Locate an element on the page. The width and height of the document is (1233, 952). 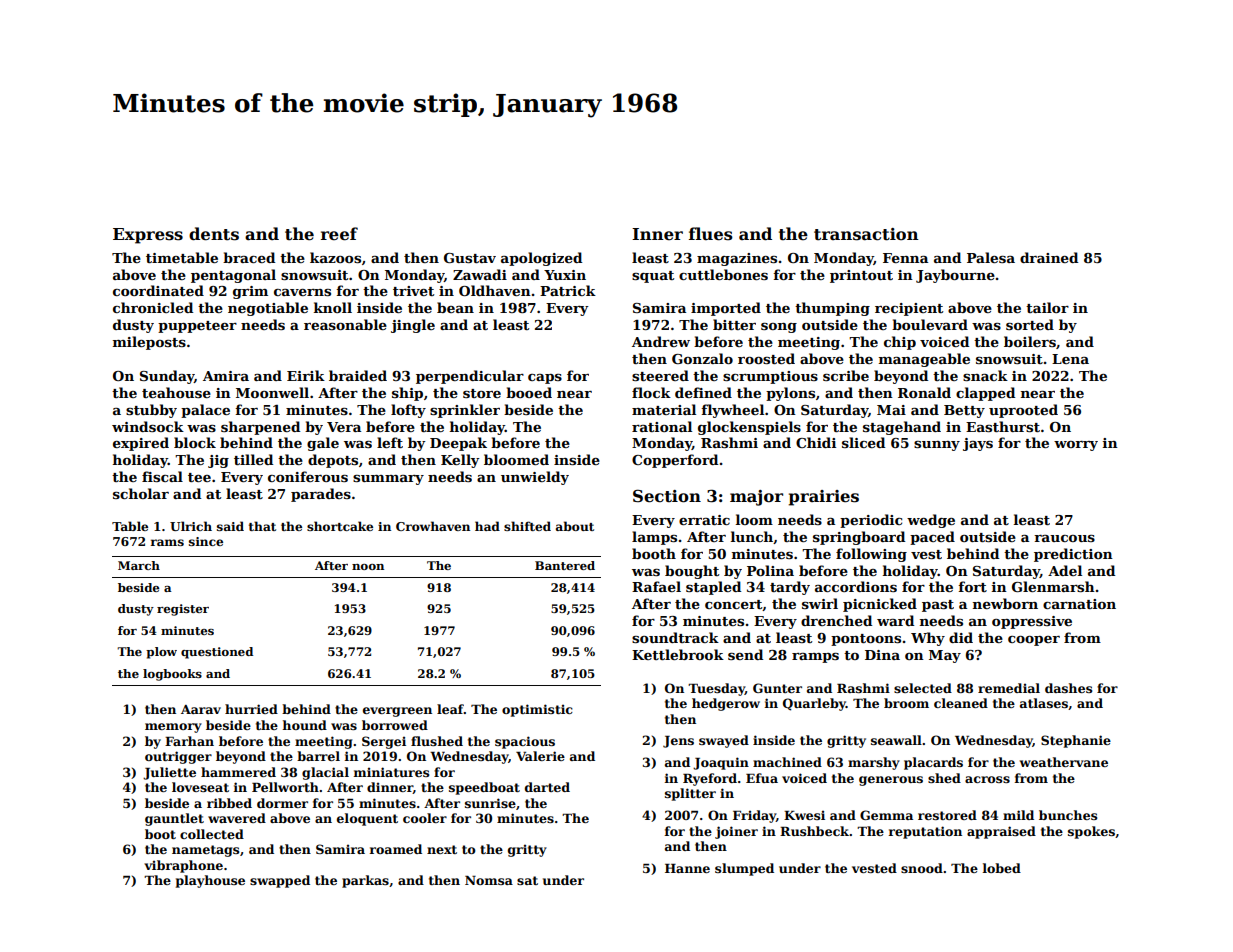
optimistic is located at coordinates (537, 710).
